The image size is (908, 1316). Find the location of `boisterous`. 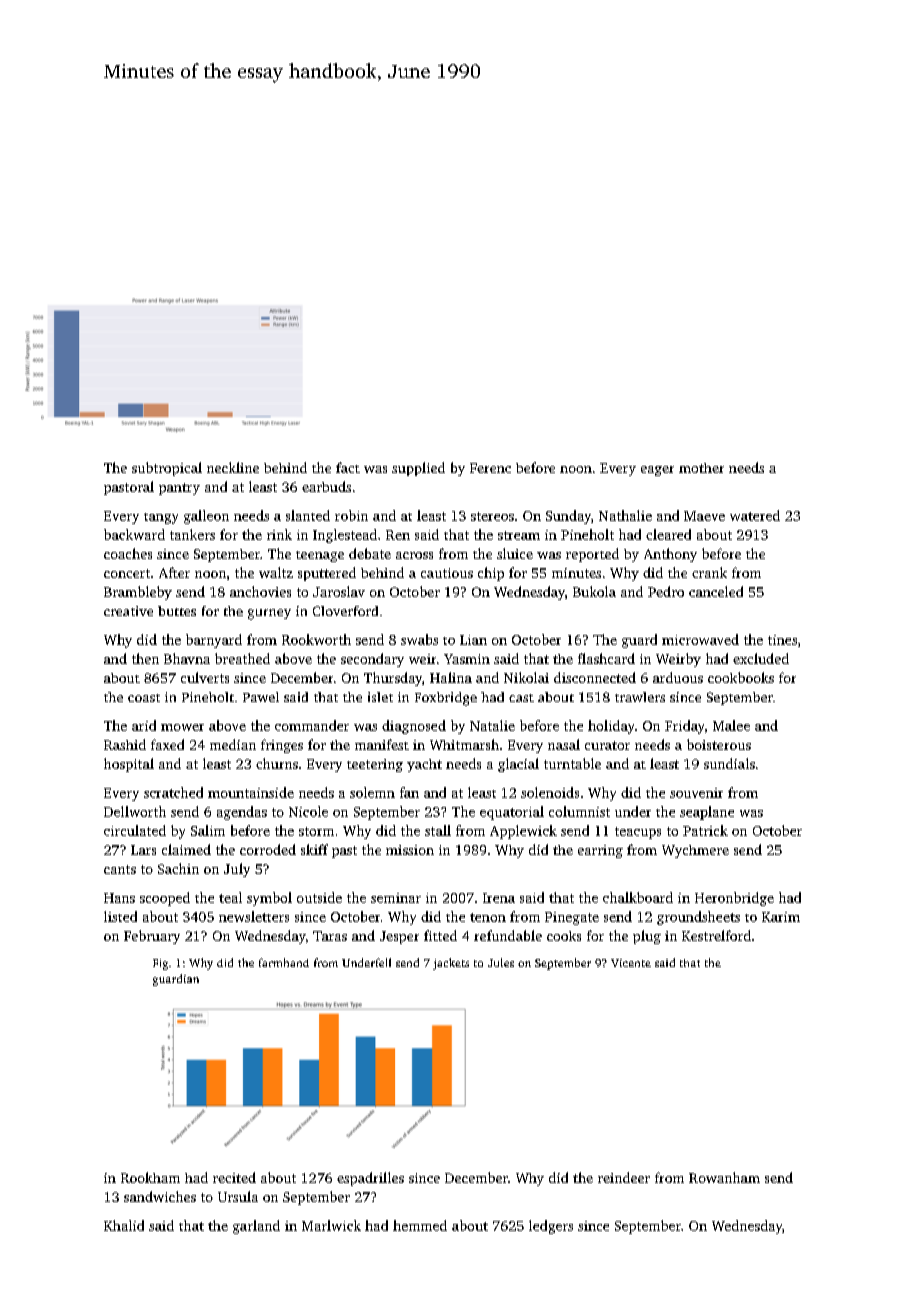

boisterous is located at coordinates (719, 744).
